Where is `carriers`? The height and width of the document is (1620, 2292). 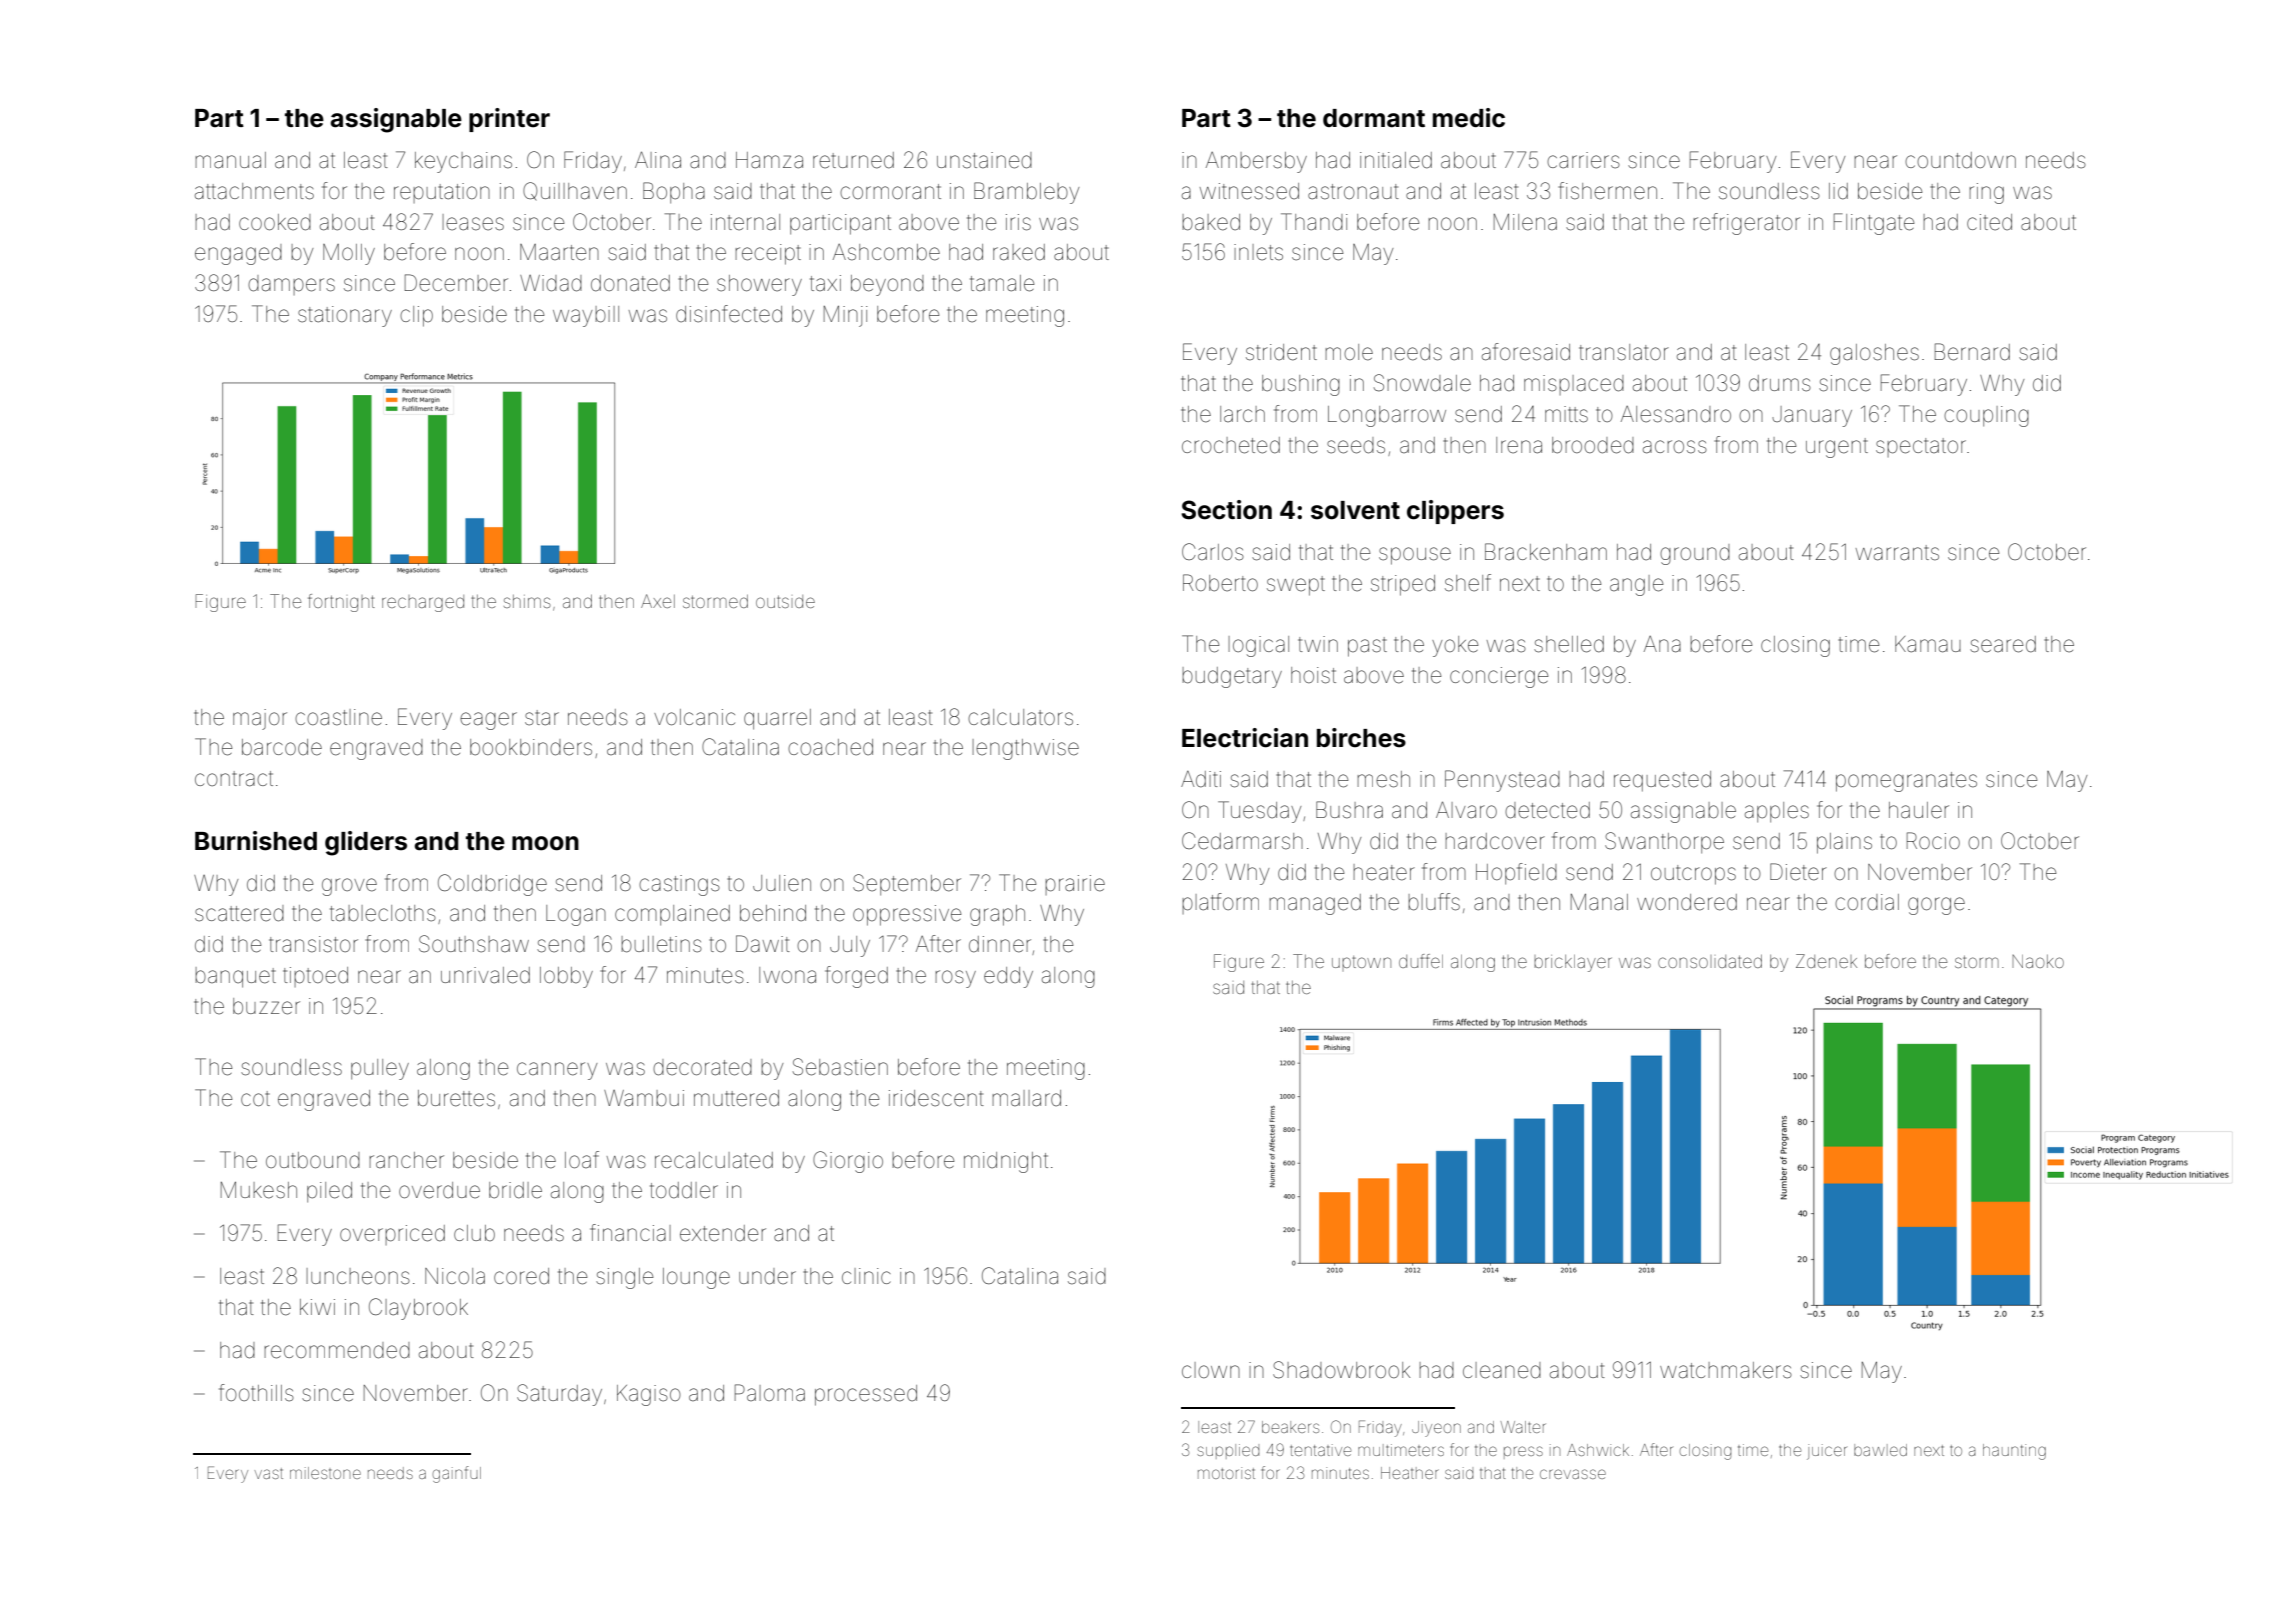
carriers is located at coordinates (1583, 160).
